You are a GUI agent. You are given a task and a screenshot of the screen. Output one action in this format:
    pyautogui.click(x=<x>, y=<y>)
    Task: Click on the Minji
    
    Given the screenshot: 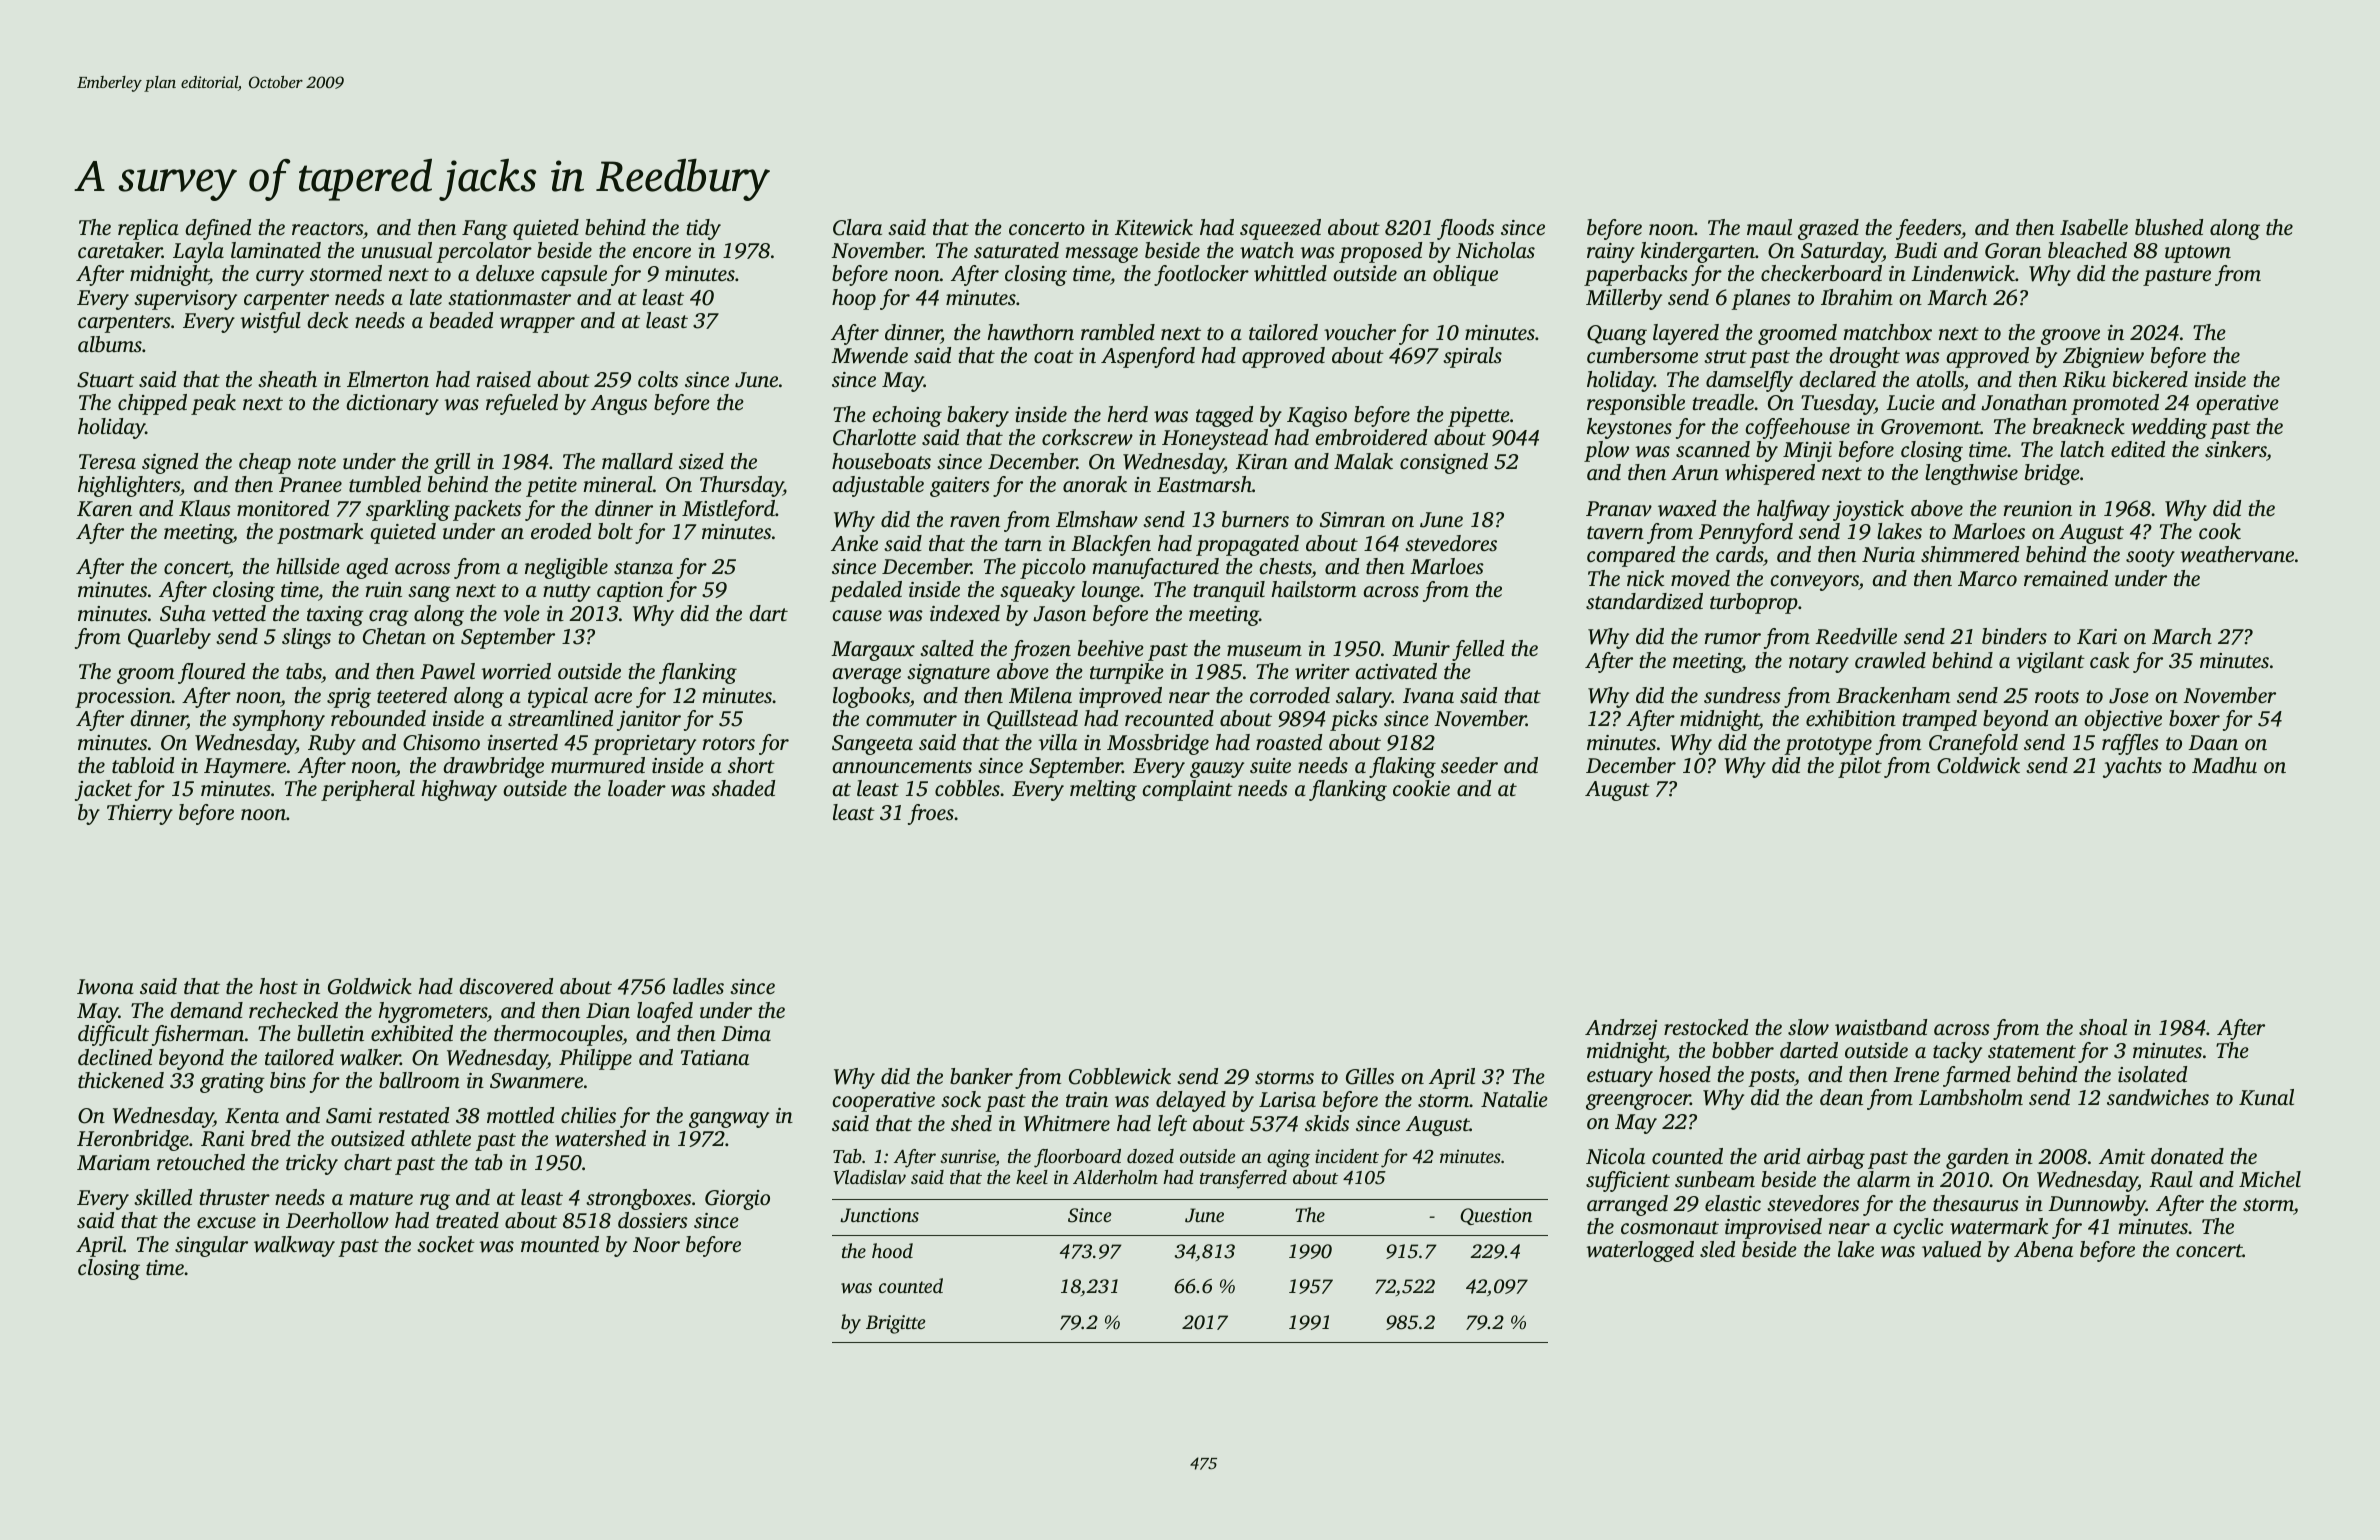 What is the action you would take?
    pyautogui.click(x=1807, y=452)
